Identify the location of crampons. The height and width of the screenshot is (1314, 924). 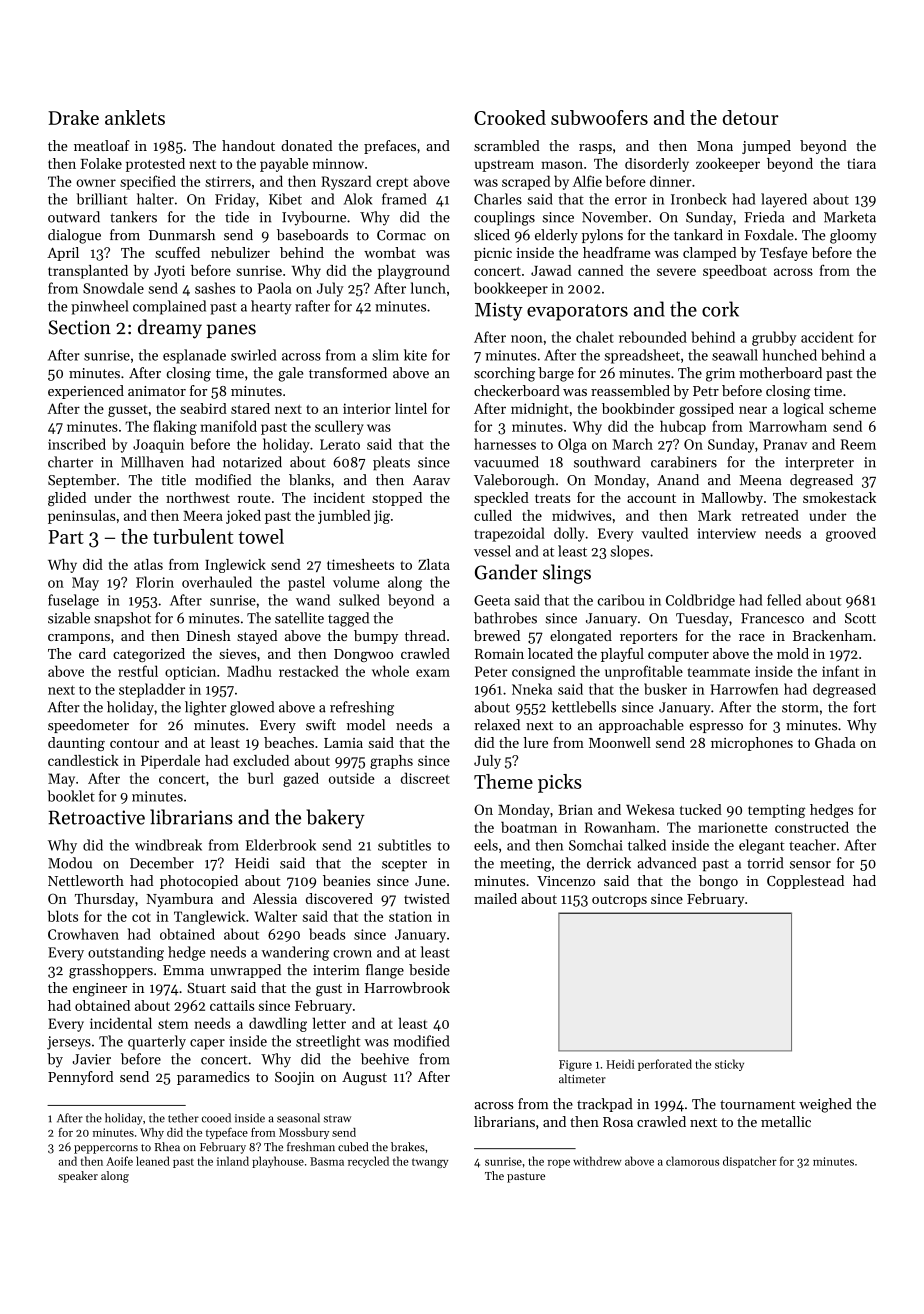
(79, 639).
